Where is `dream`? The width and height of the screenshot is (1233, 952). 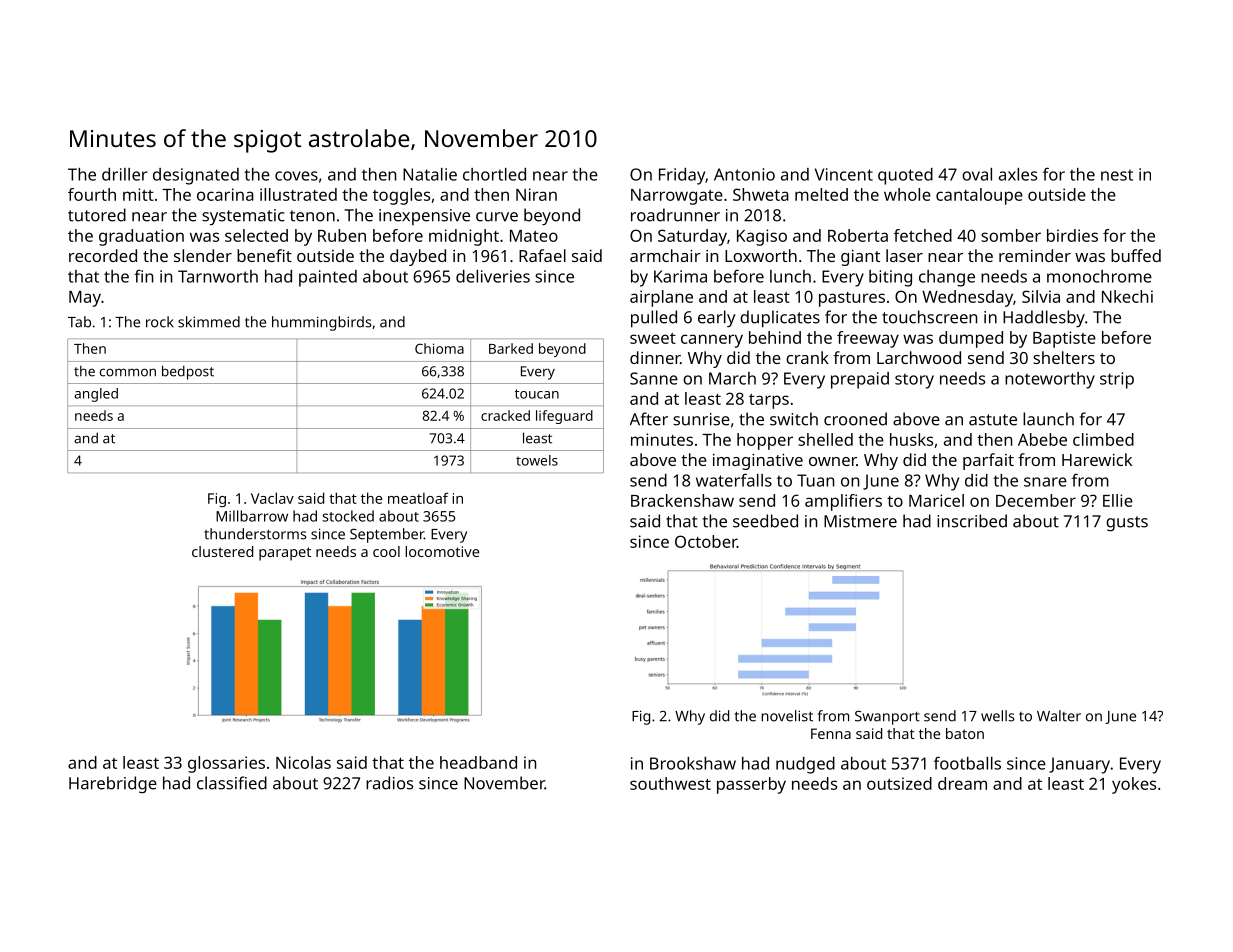
dream is located at coordinates (962, 783).
